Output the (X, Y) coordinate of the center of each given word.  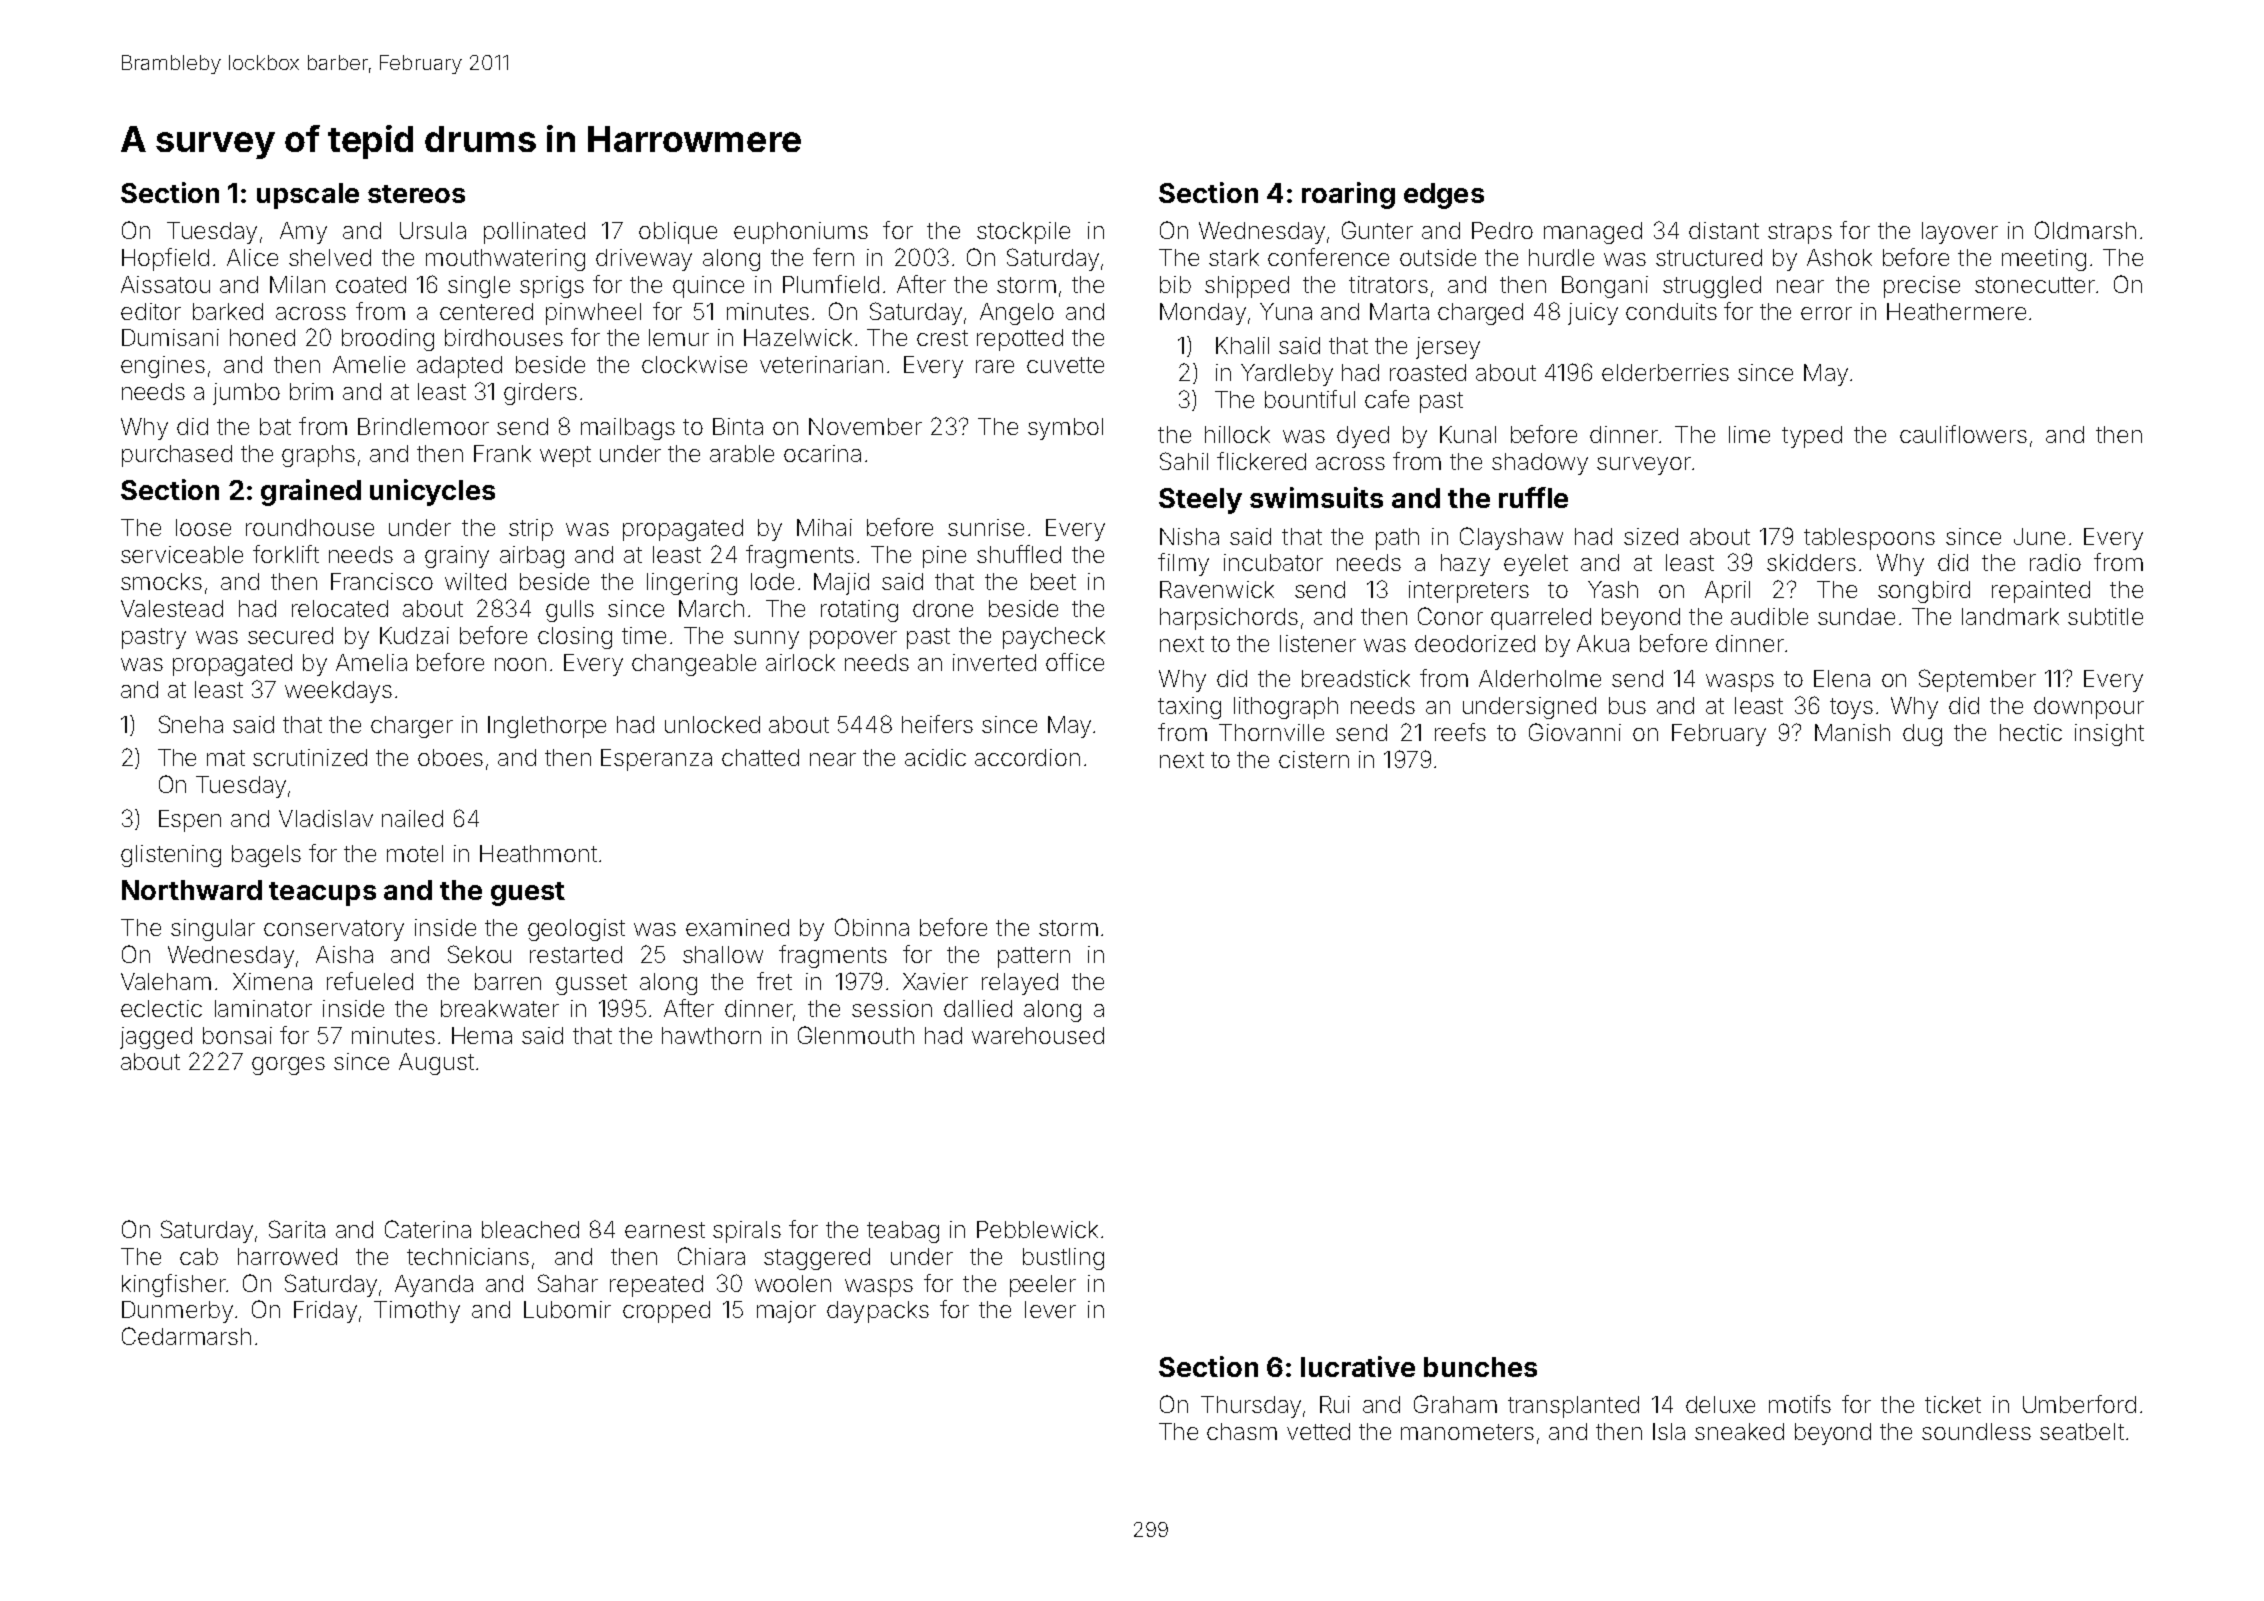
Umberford (2079, 1404)
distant (1724, 230)
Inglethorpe (547, 727)
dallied (978, 1008)
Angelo (1017, 314)
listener (1318, 643)
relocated (340, 608)
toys (1851, 708)
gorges (288, 1066)
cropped (666, 1312)
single (479, 287)
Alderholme (1540, 678)
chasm (1242, 1431)
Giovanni (1575, 732)
